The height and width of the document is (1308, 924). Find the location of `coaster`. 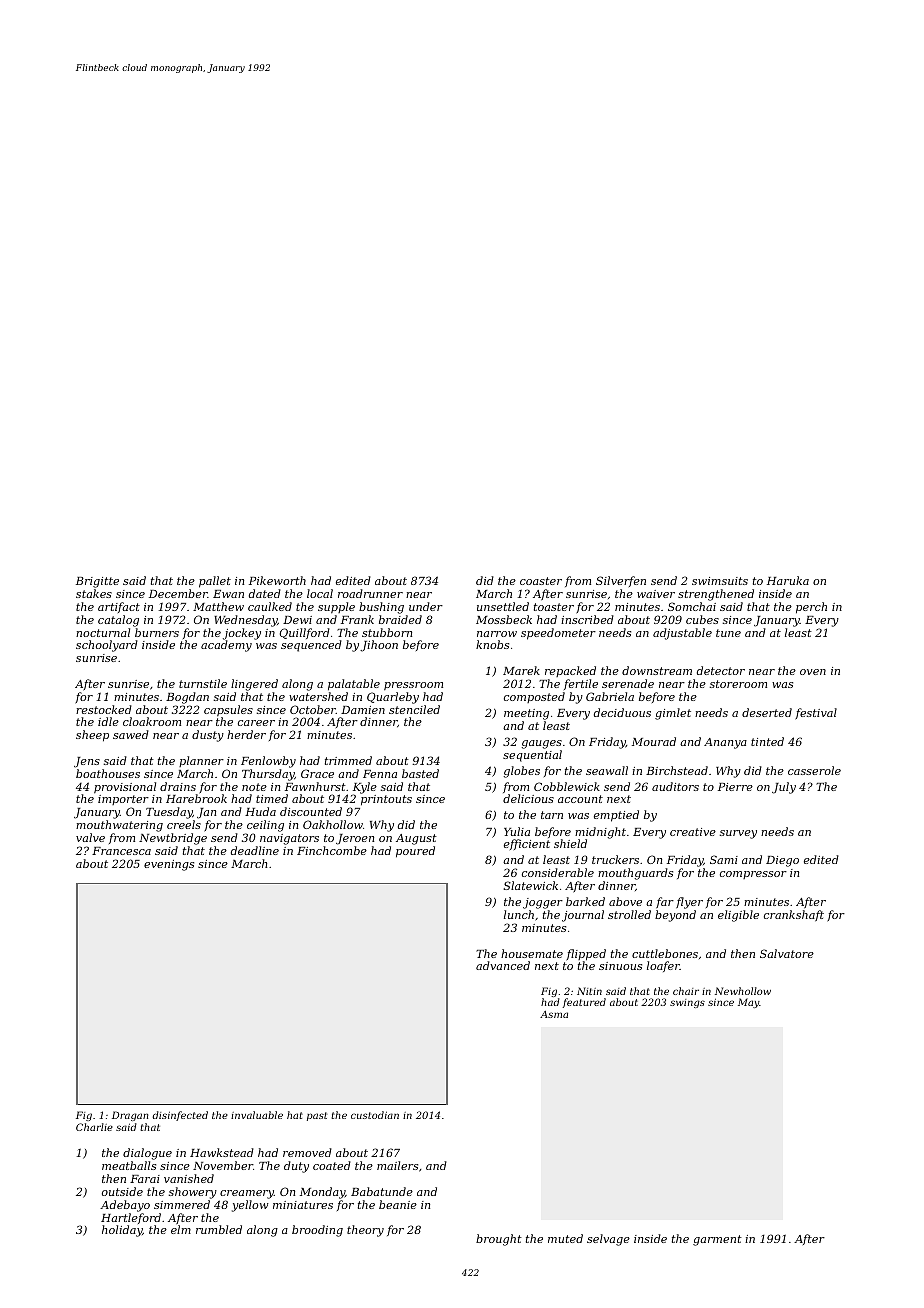

coaster is located at coordinates (541, 581).
